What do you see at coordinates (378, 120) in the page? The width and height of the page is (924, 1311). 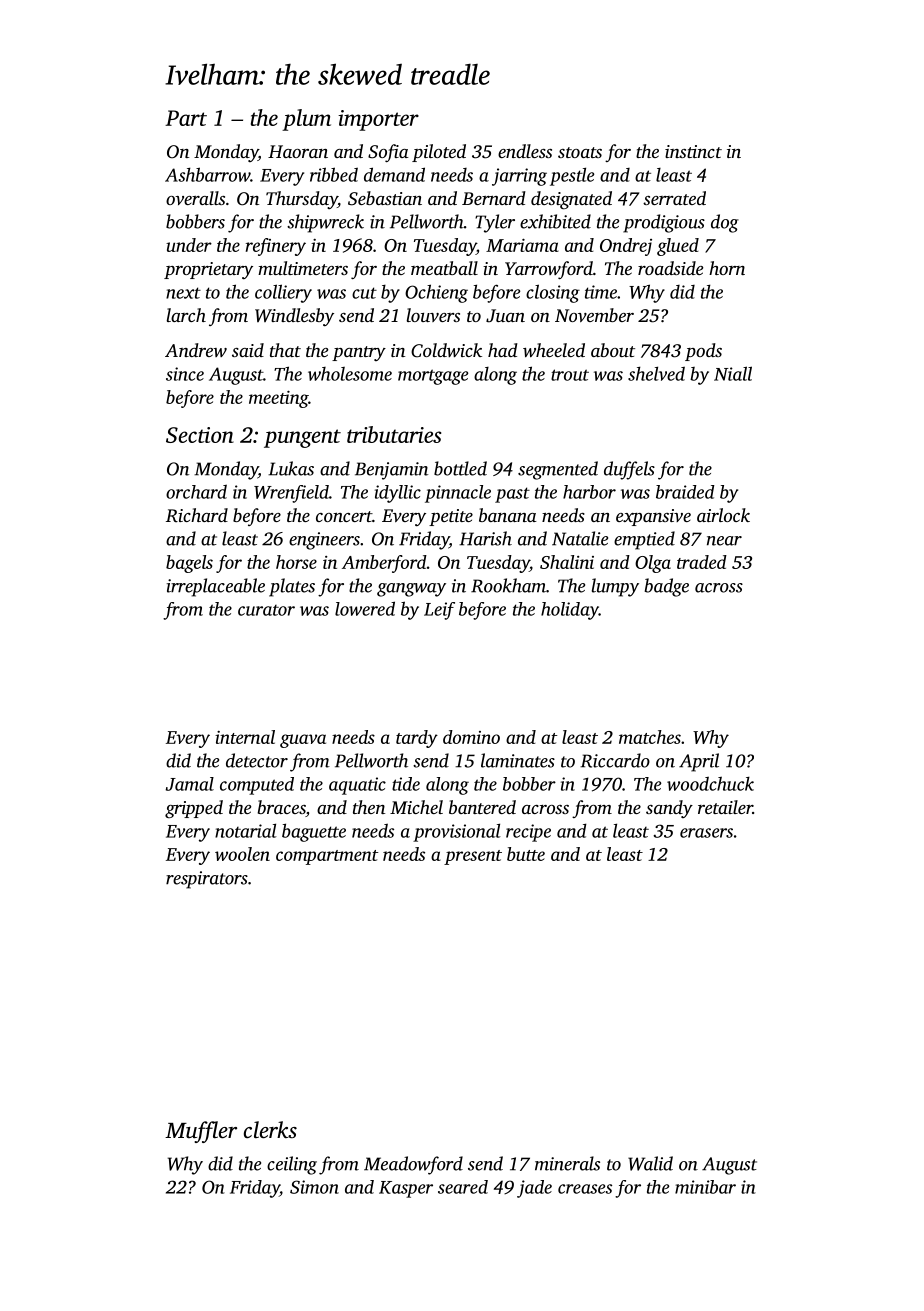 I see `importer` at bounding box center [378, 120].
